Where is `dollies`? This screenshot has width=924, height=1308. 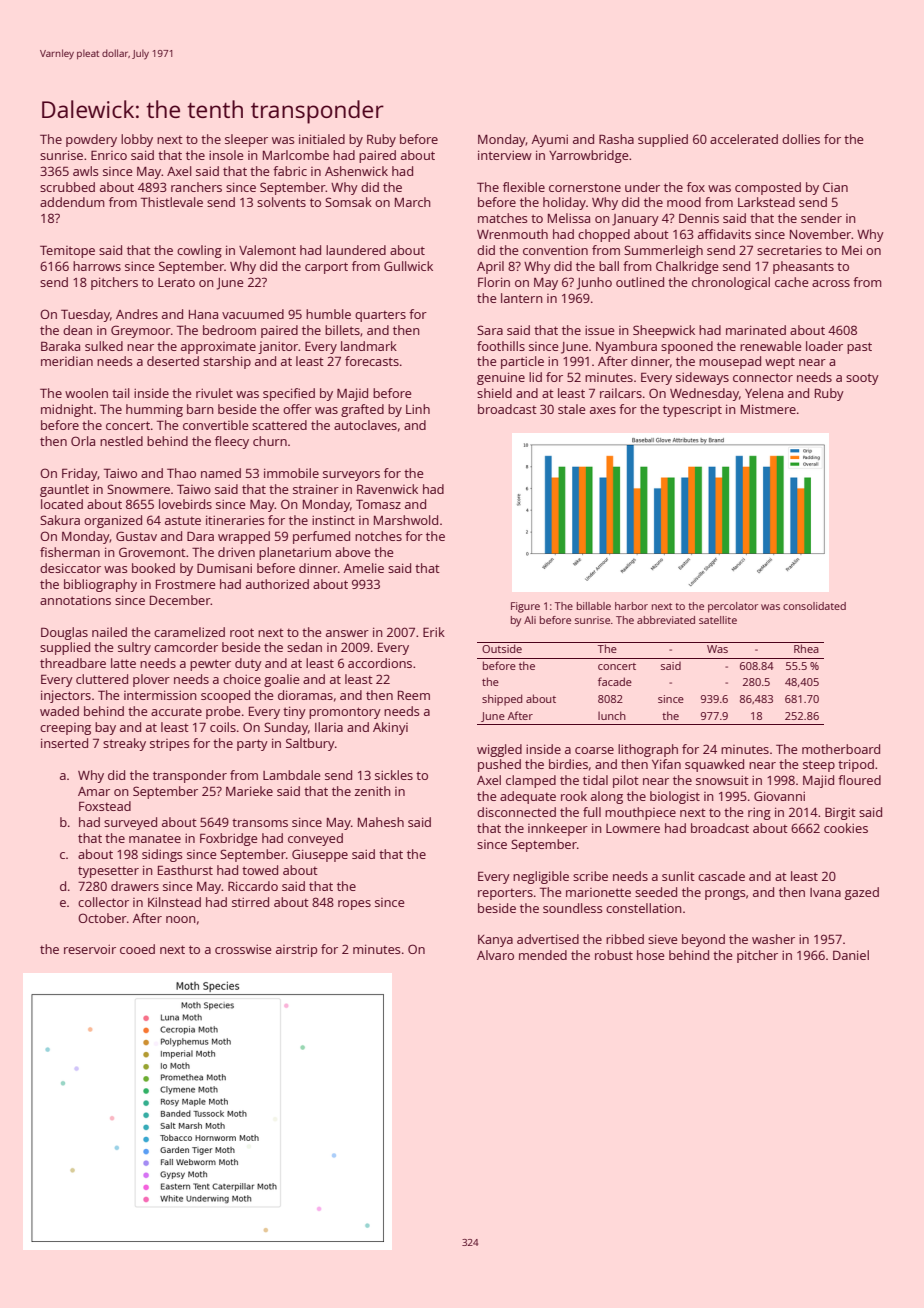 dollies is located at coordinates (801, 139).
